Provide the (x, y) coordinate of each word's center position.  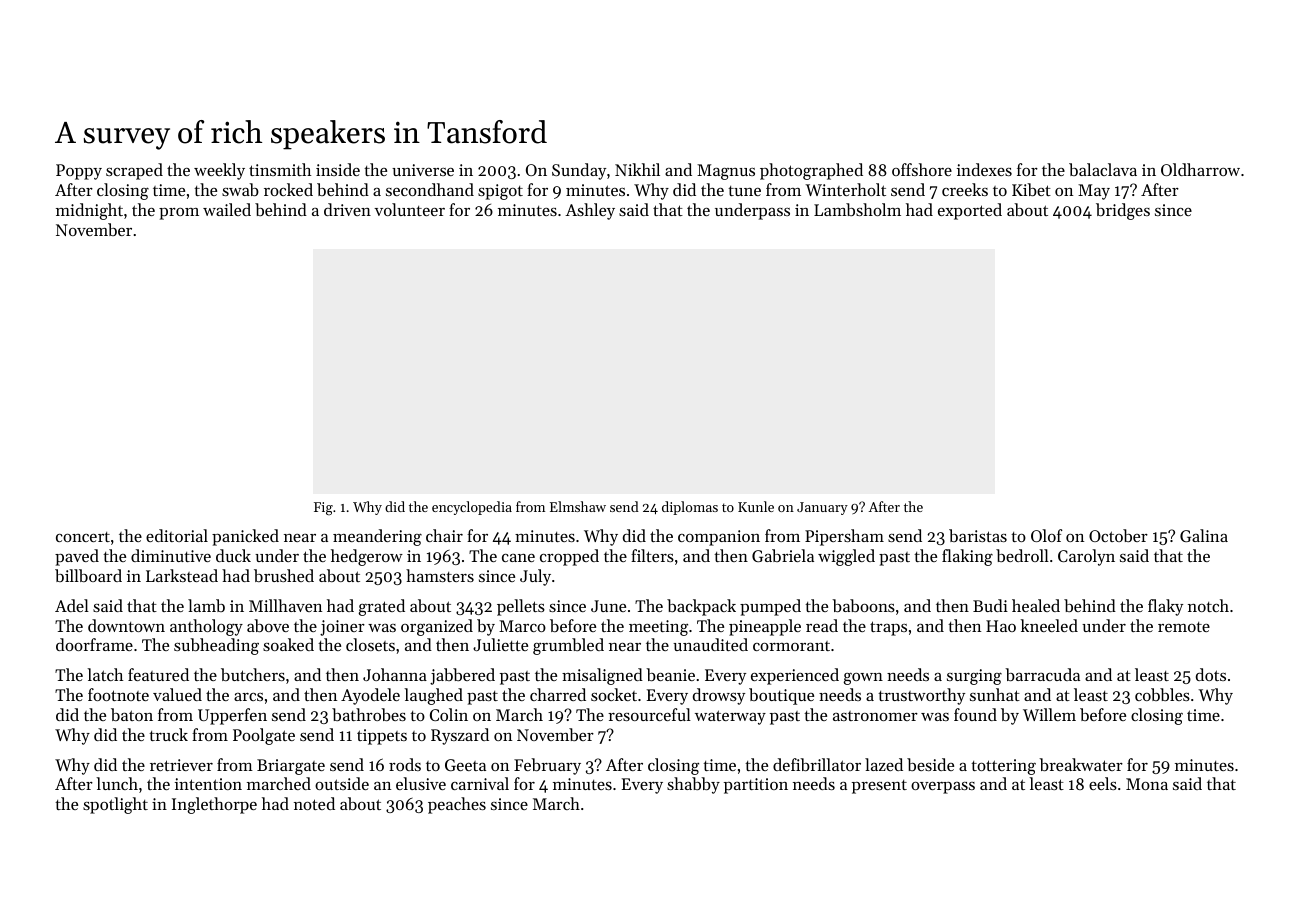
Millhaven (285, 605)
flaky (1165, 607)
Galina (1204, 535)
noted (314, 803)
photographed (811, 171)
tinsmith (280, 169)
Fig (323, 508)
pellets (521, 607)
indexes (984, 169)
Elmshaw (578, 506)
